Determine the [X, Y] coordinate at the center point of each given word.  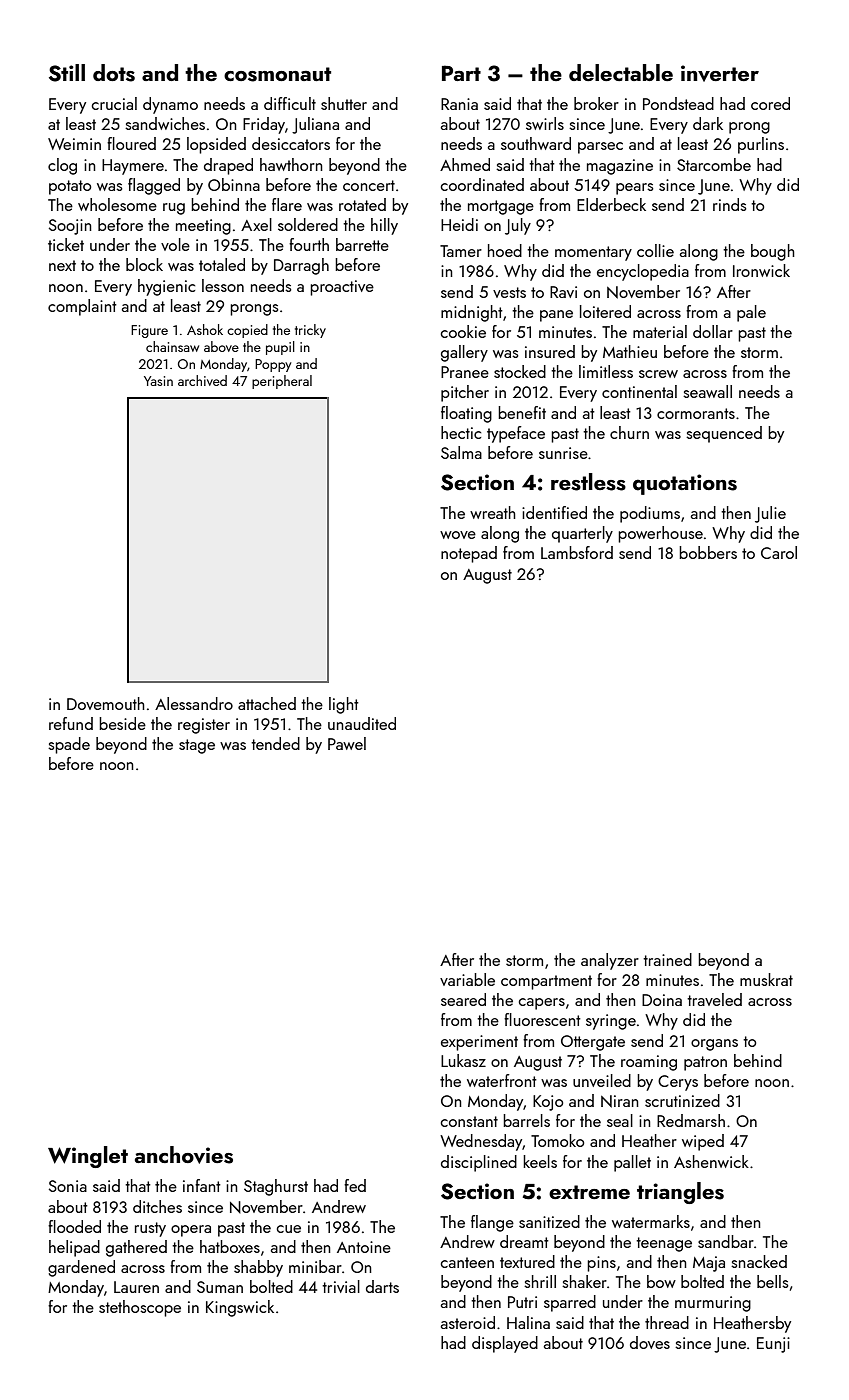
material [660, 331]
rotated [362, 204]
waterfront [502, 1080]
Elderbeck [611, 204]
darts [382, 1286]
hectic [461, 432]
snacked [759, 1261]
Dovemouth [106, 703]
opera [191, 1231]
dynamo [170, 105]
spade [69, 745]
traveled [714, 999]
